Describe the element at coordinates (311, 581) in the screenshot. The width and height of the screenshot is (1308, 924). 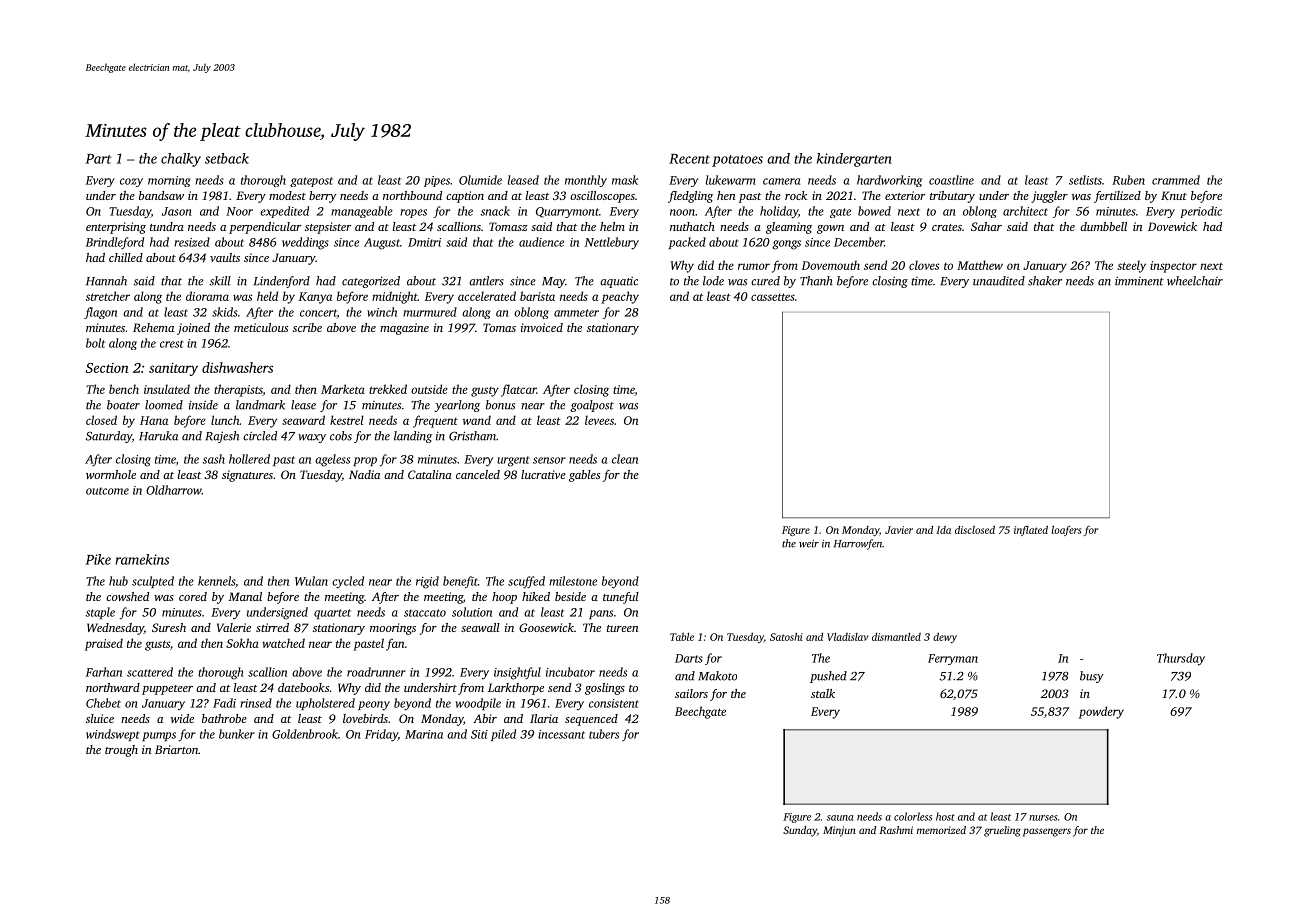
I see `Wulan` at that location.
